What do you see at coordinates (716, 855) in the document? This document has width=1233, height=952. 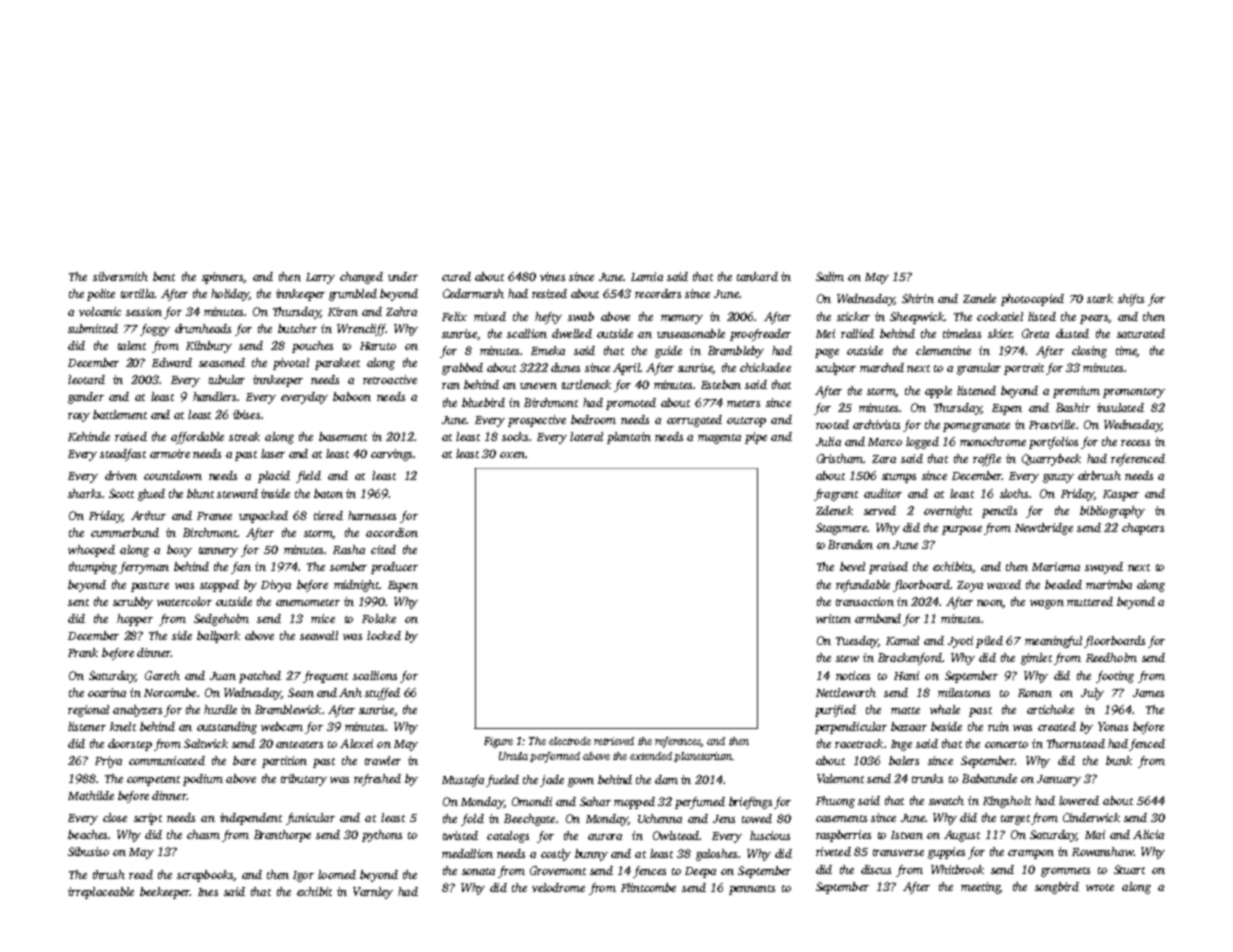 I see `galoshes` at bounding box center [716, 855].
